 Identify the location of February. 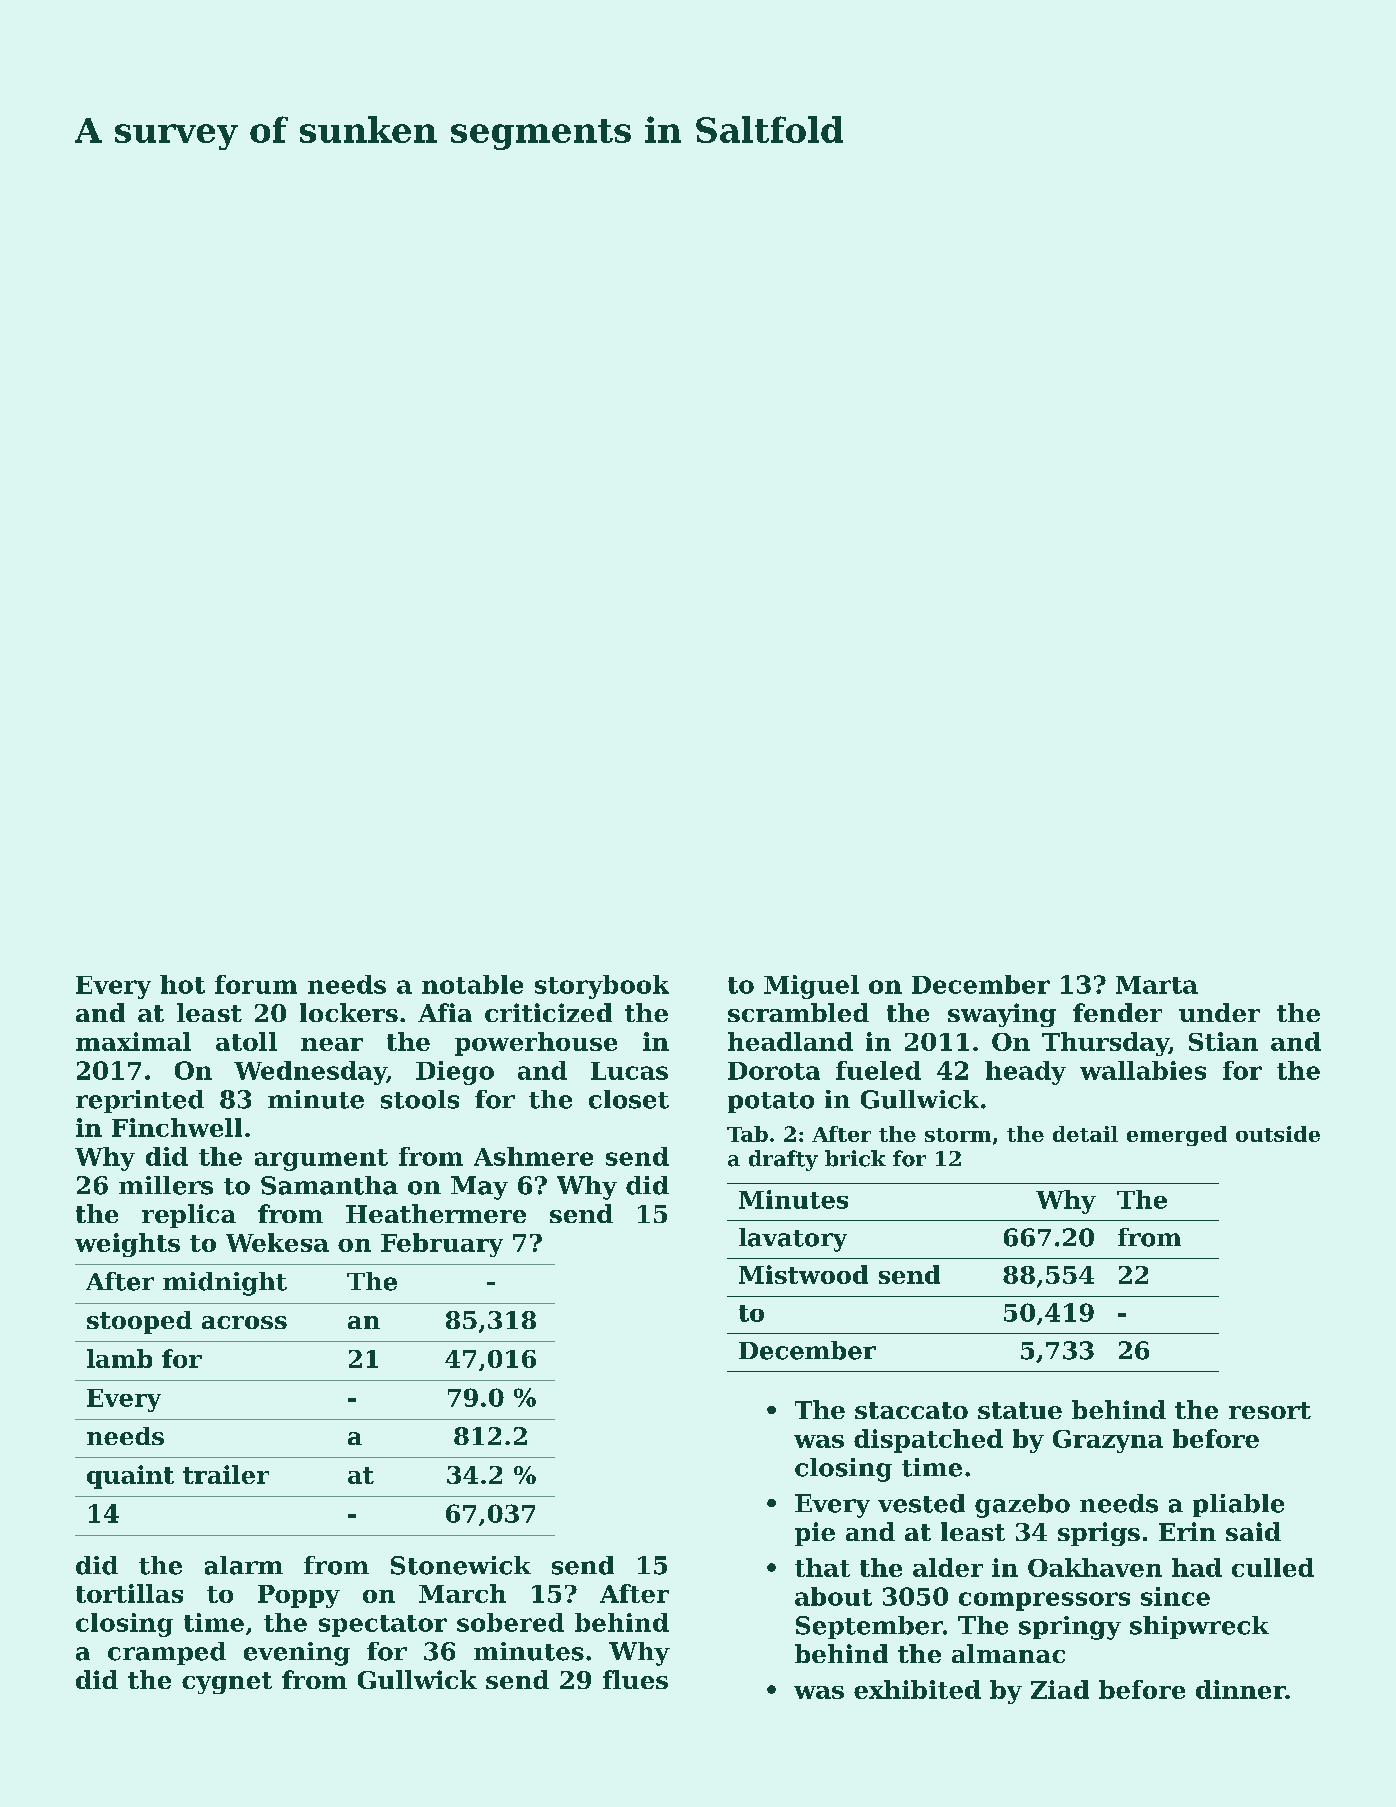
(442, 1245).
